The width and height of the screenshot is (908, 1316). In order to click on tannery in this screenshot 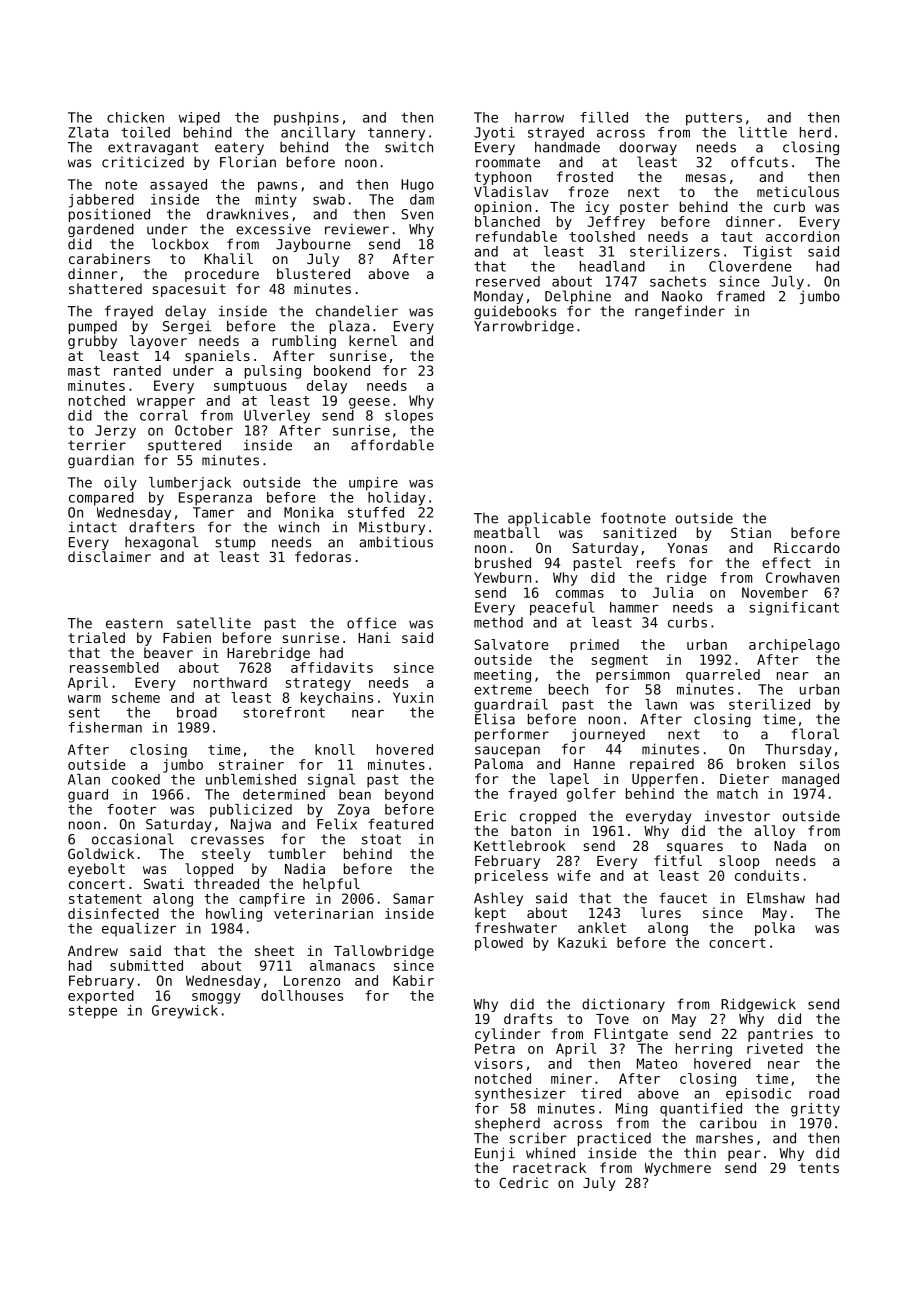, I will do `click(396, 134)`.
